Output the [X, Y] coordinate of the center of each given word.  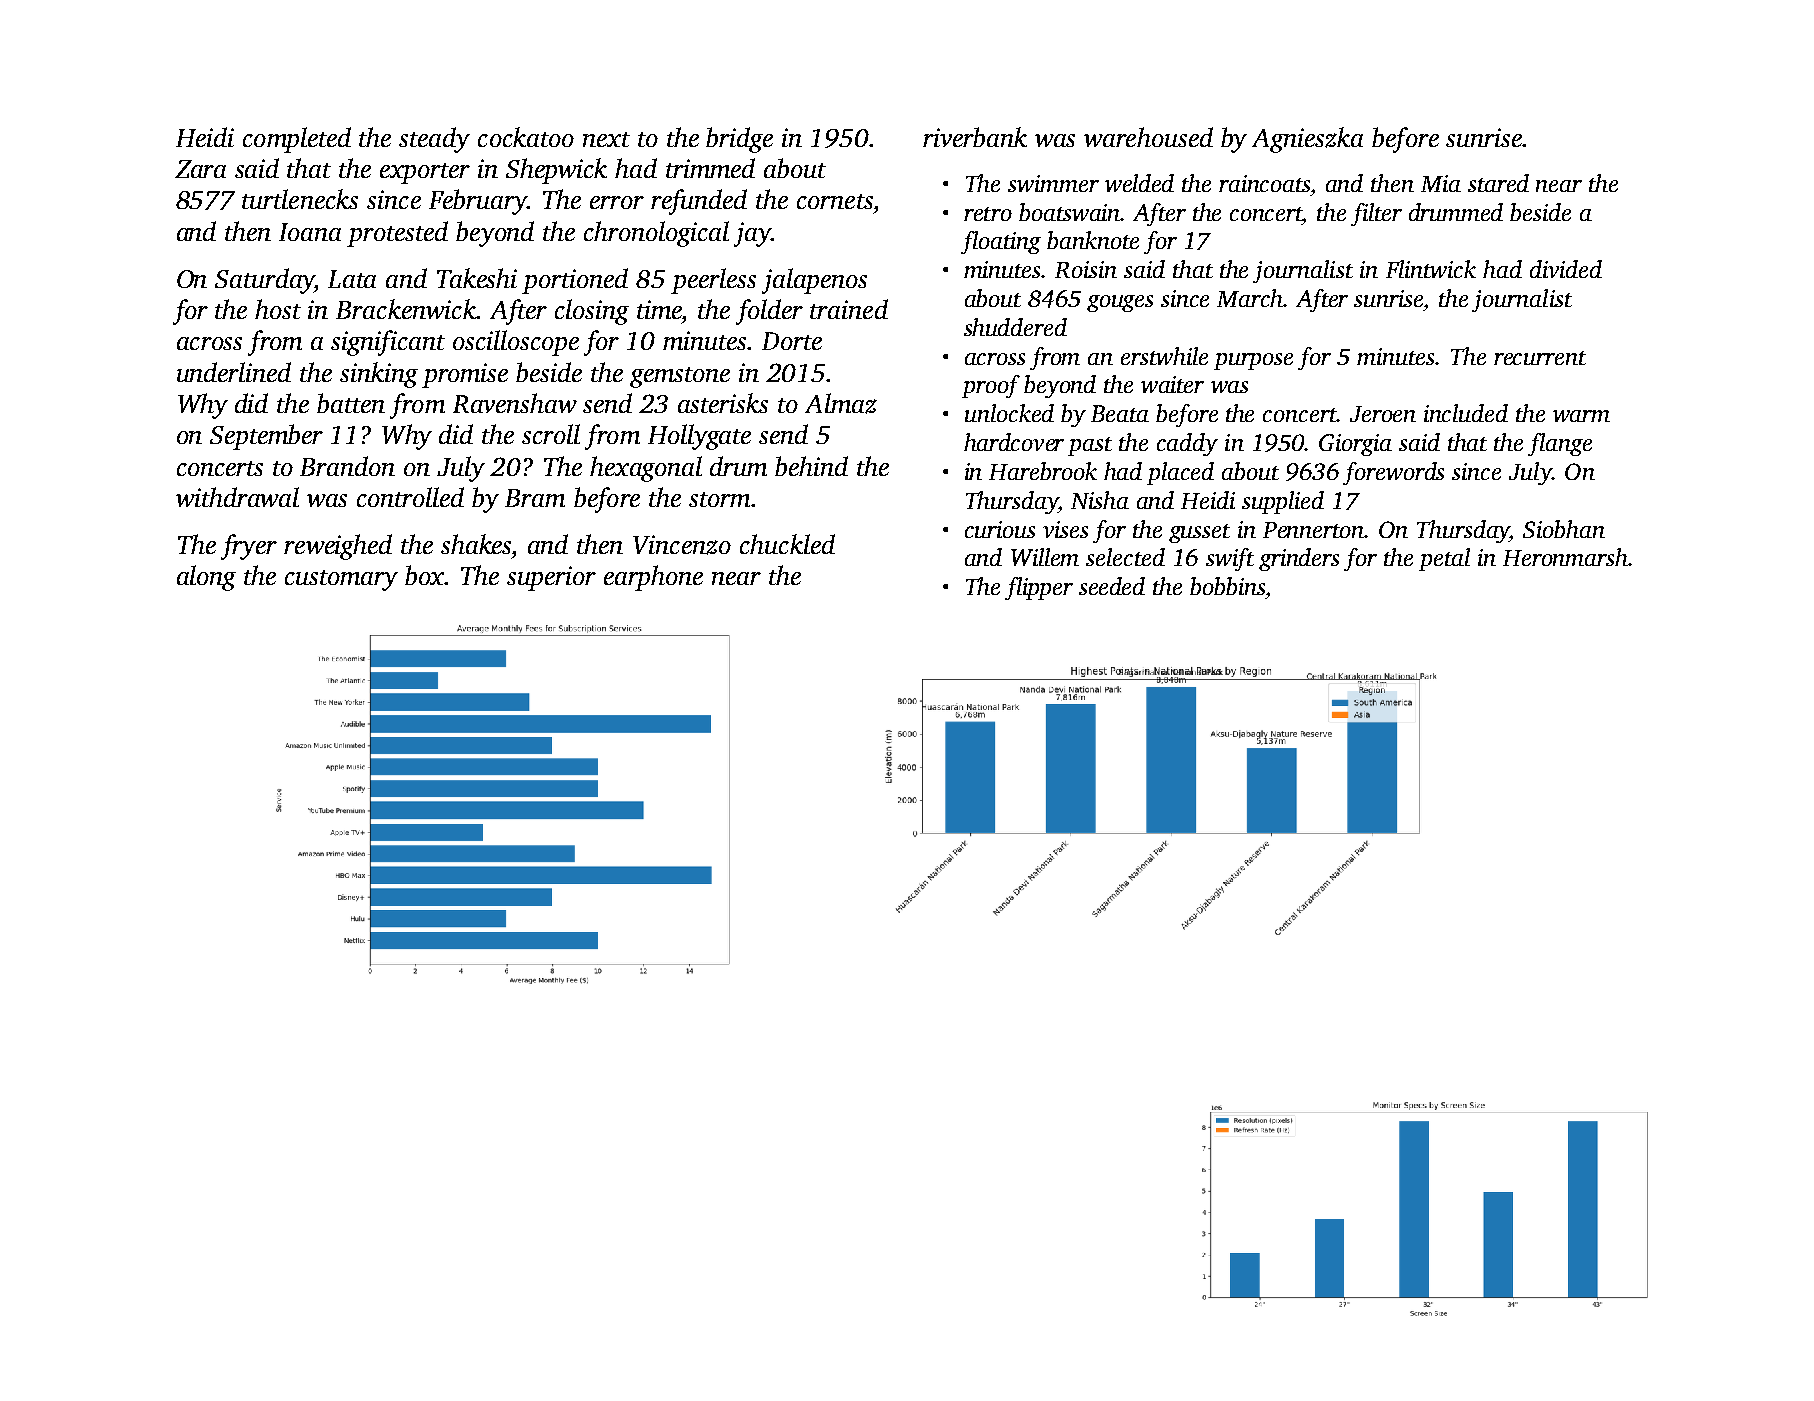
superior [551, 578]
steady [434, 140]
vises [1065, 529]
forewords [1393, 473]
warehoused [1148, 137]
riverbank [975, 137]
